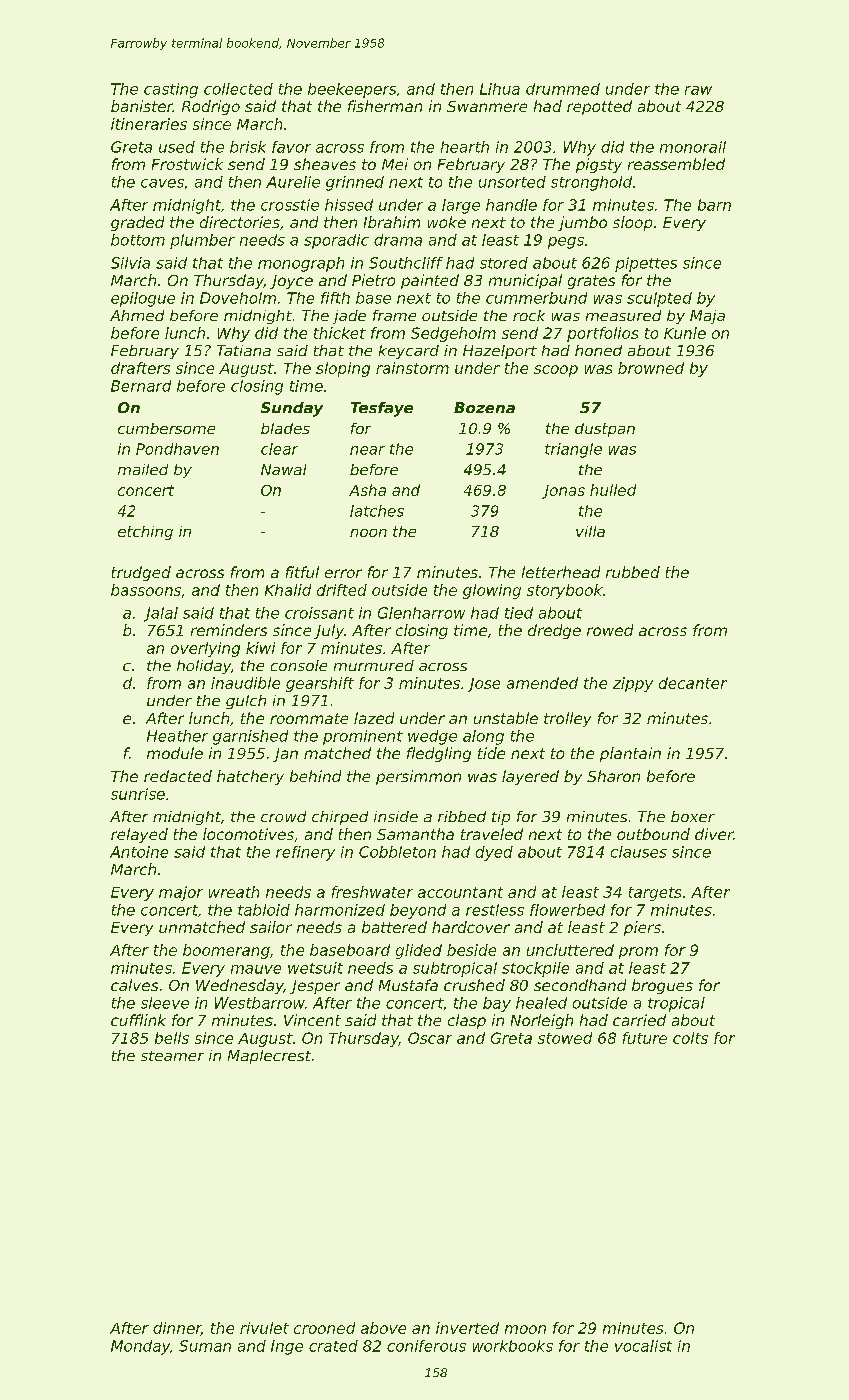  Describe the element at coordinates (426, 1346) in the document. I see `coniferous` at that location.
